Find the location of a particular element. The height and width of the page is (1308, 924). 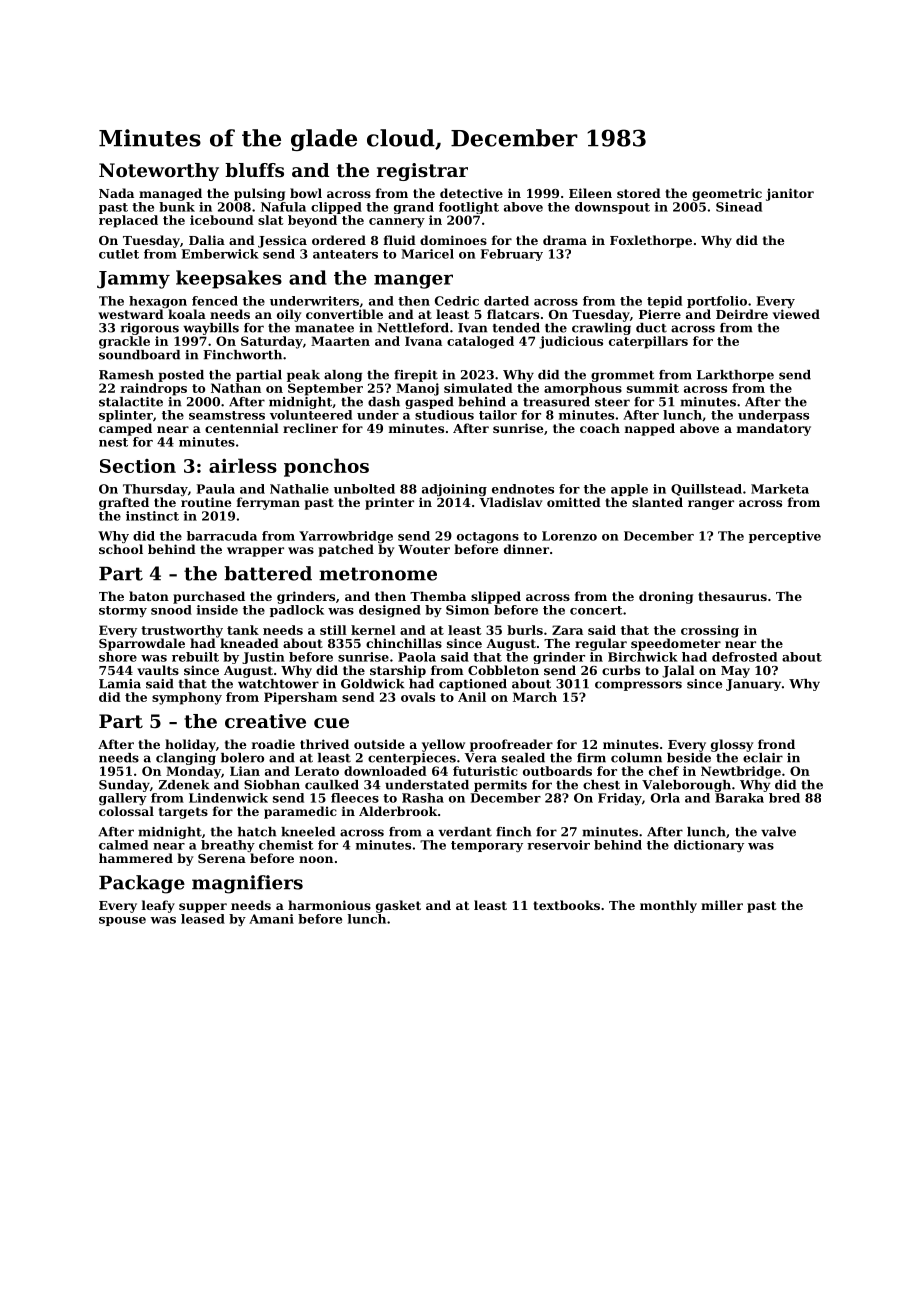

temporary is located at coordinates (487, 846).
